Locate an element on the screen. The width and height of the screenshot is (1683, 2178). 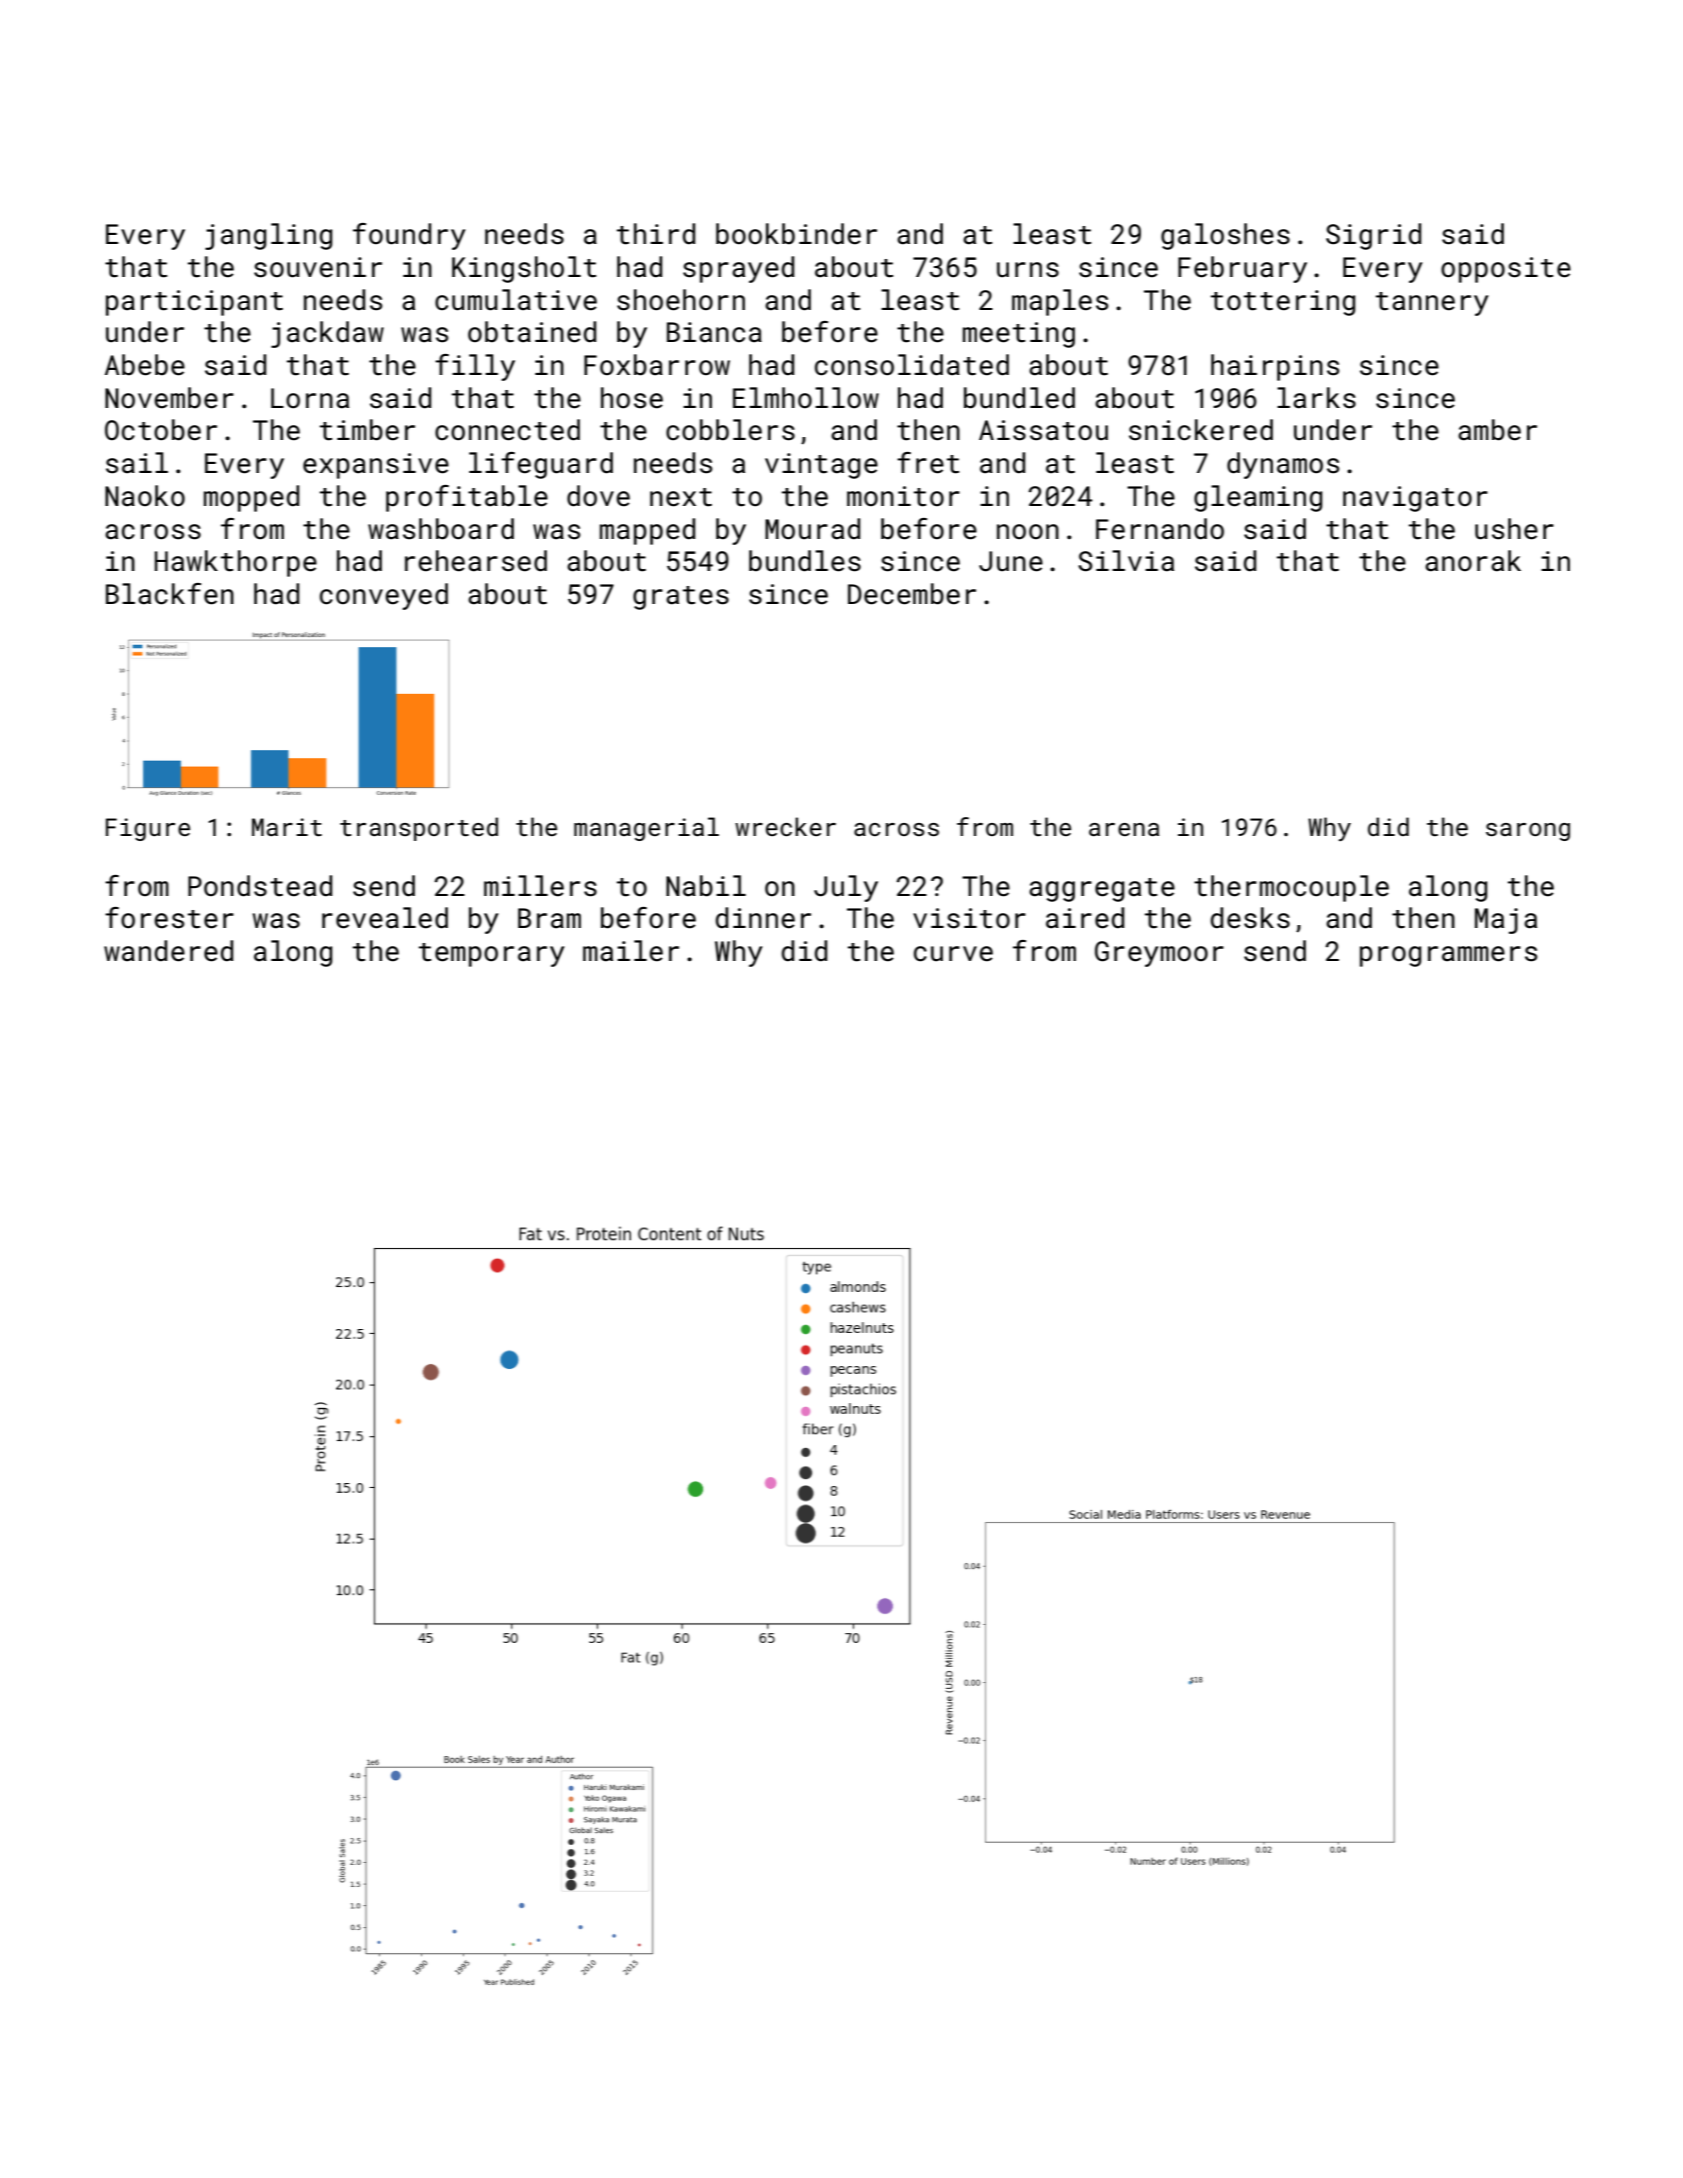
bundles is located at coordinates (805, 561).
